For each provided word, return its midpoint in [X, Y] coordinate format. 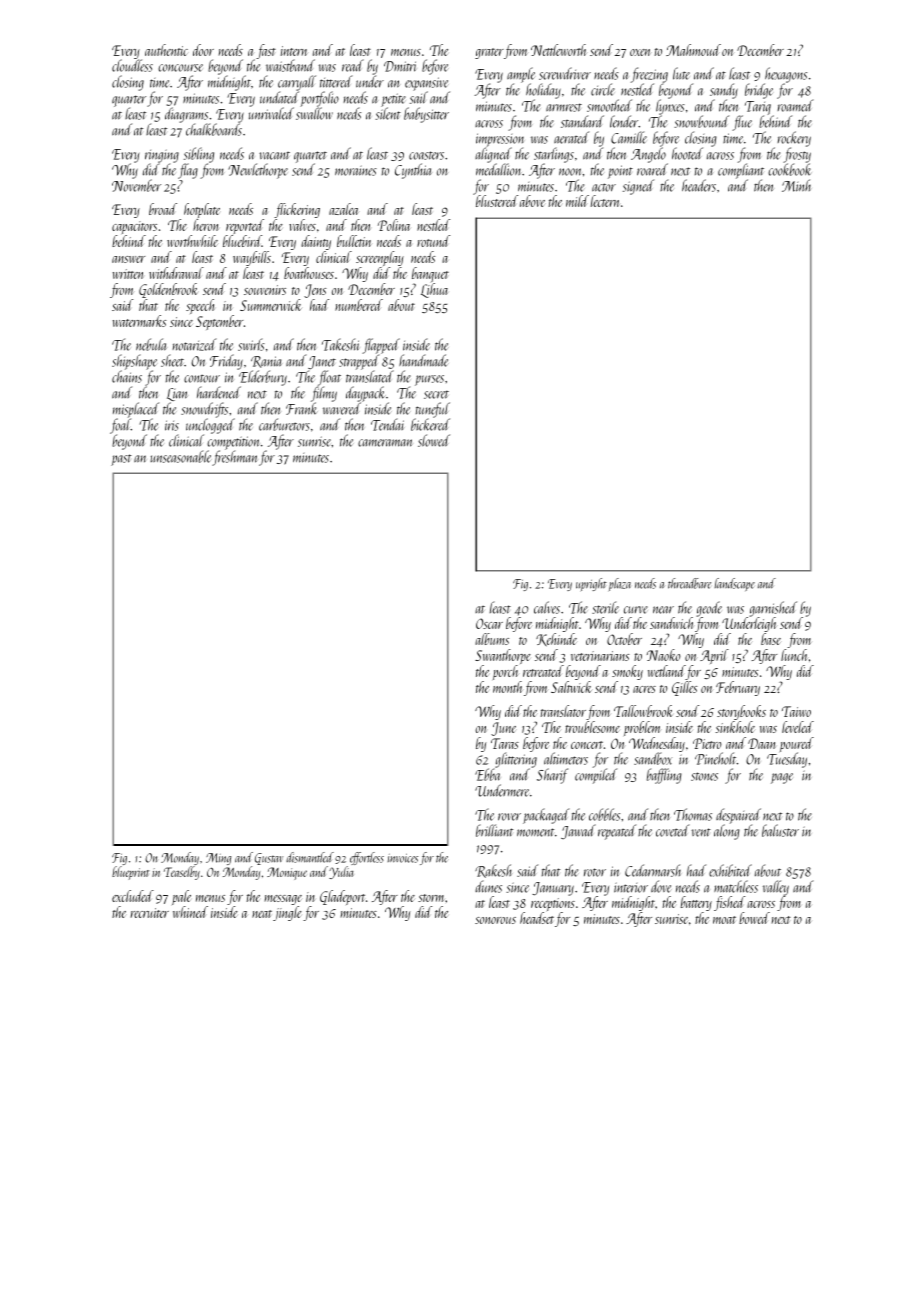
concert [587, 745]
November [136, 185]
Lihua [434, 290]
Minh [796, 185]
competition [233, 443]
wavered [342, 409]
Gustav [269, 859]
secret [436, 395]
